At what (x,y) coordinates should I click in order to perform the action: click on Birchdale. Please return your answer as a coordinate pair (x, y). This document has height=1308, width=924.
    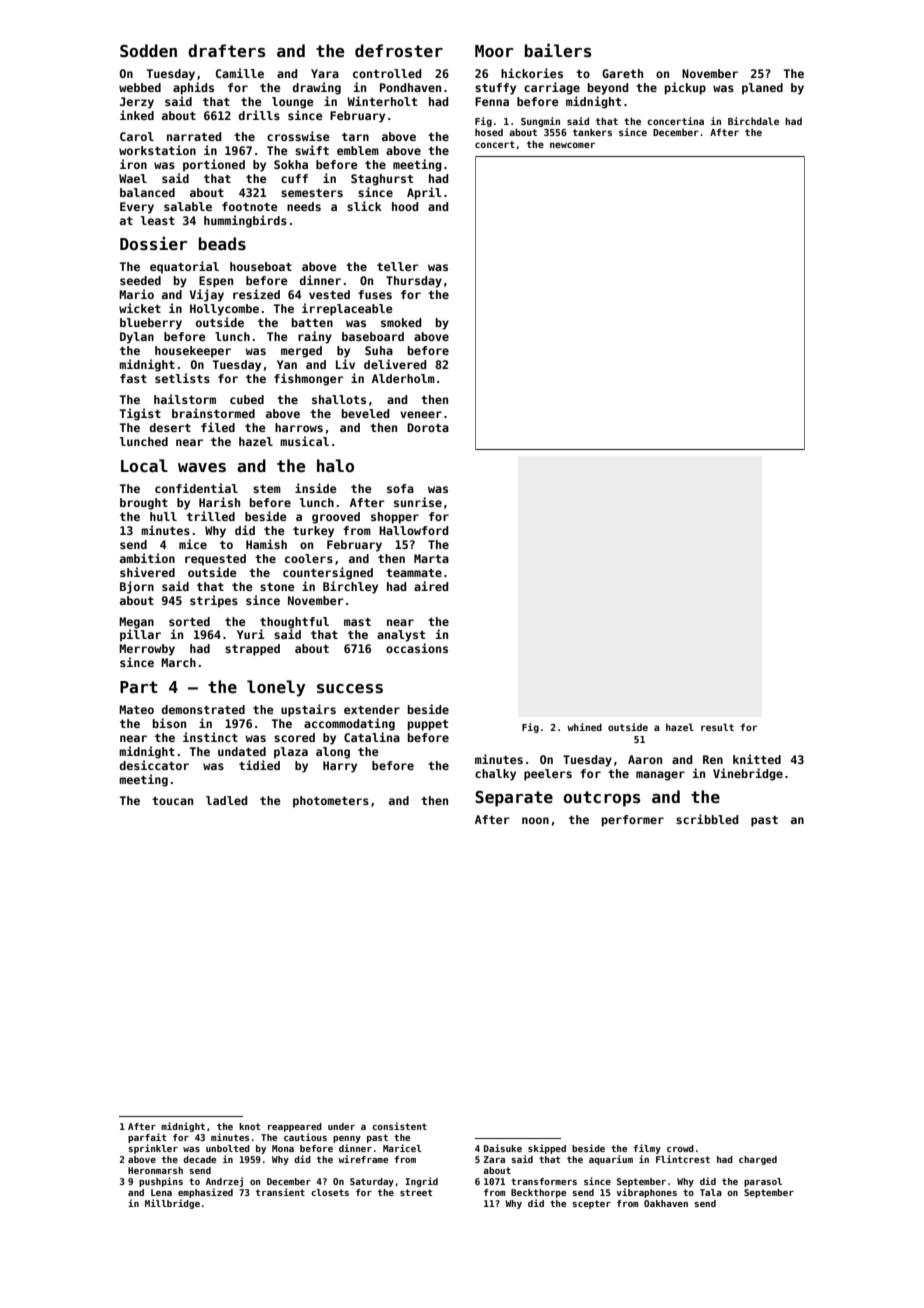
    Looking at the image, I should click on (753, 121).
